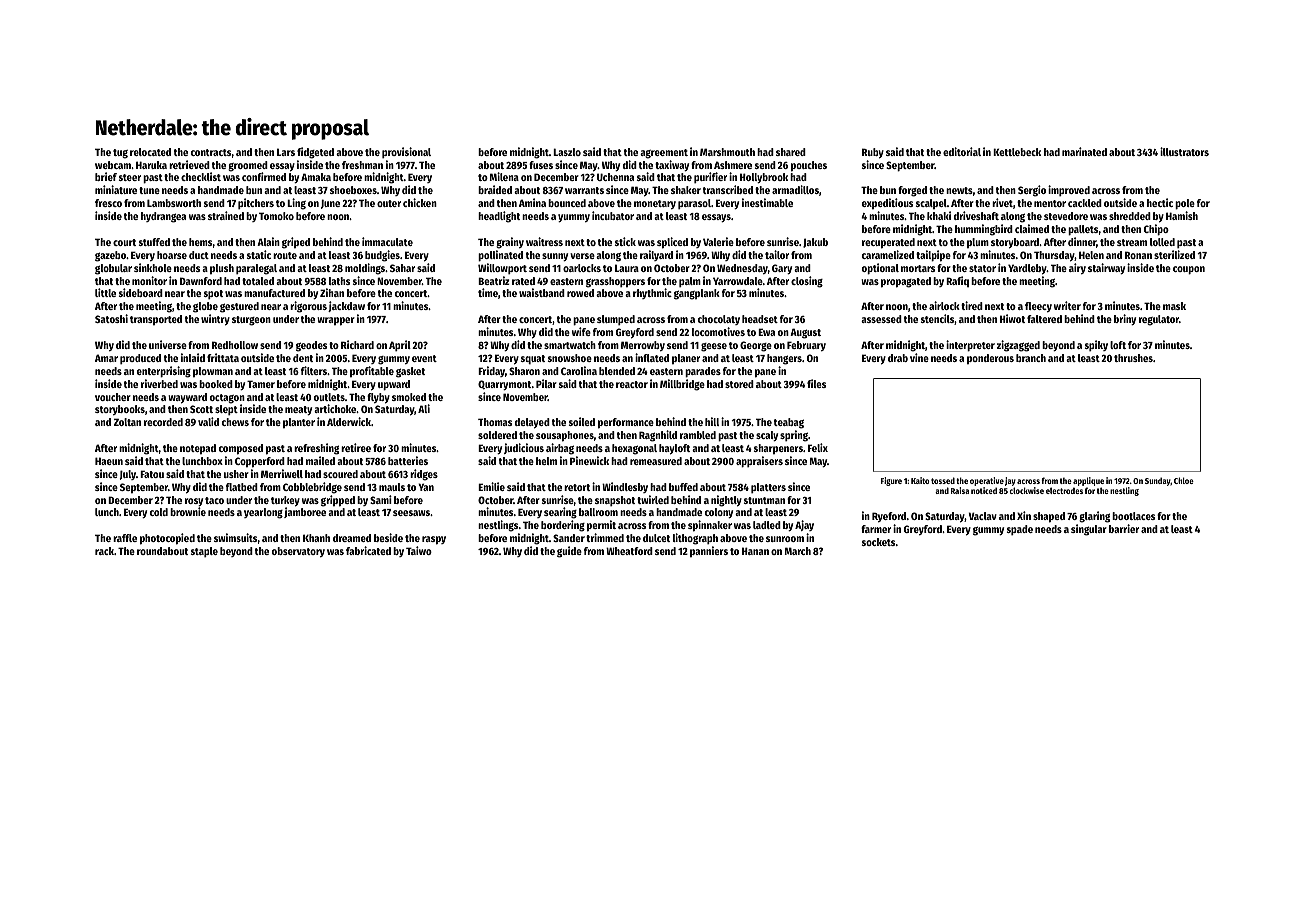  I want to click on stator, so click(982, 268).
